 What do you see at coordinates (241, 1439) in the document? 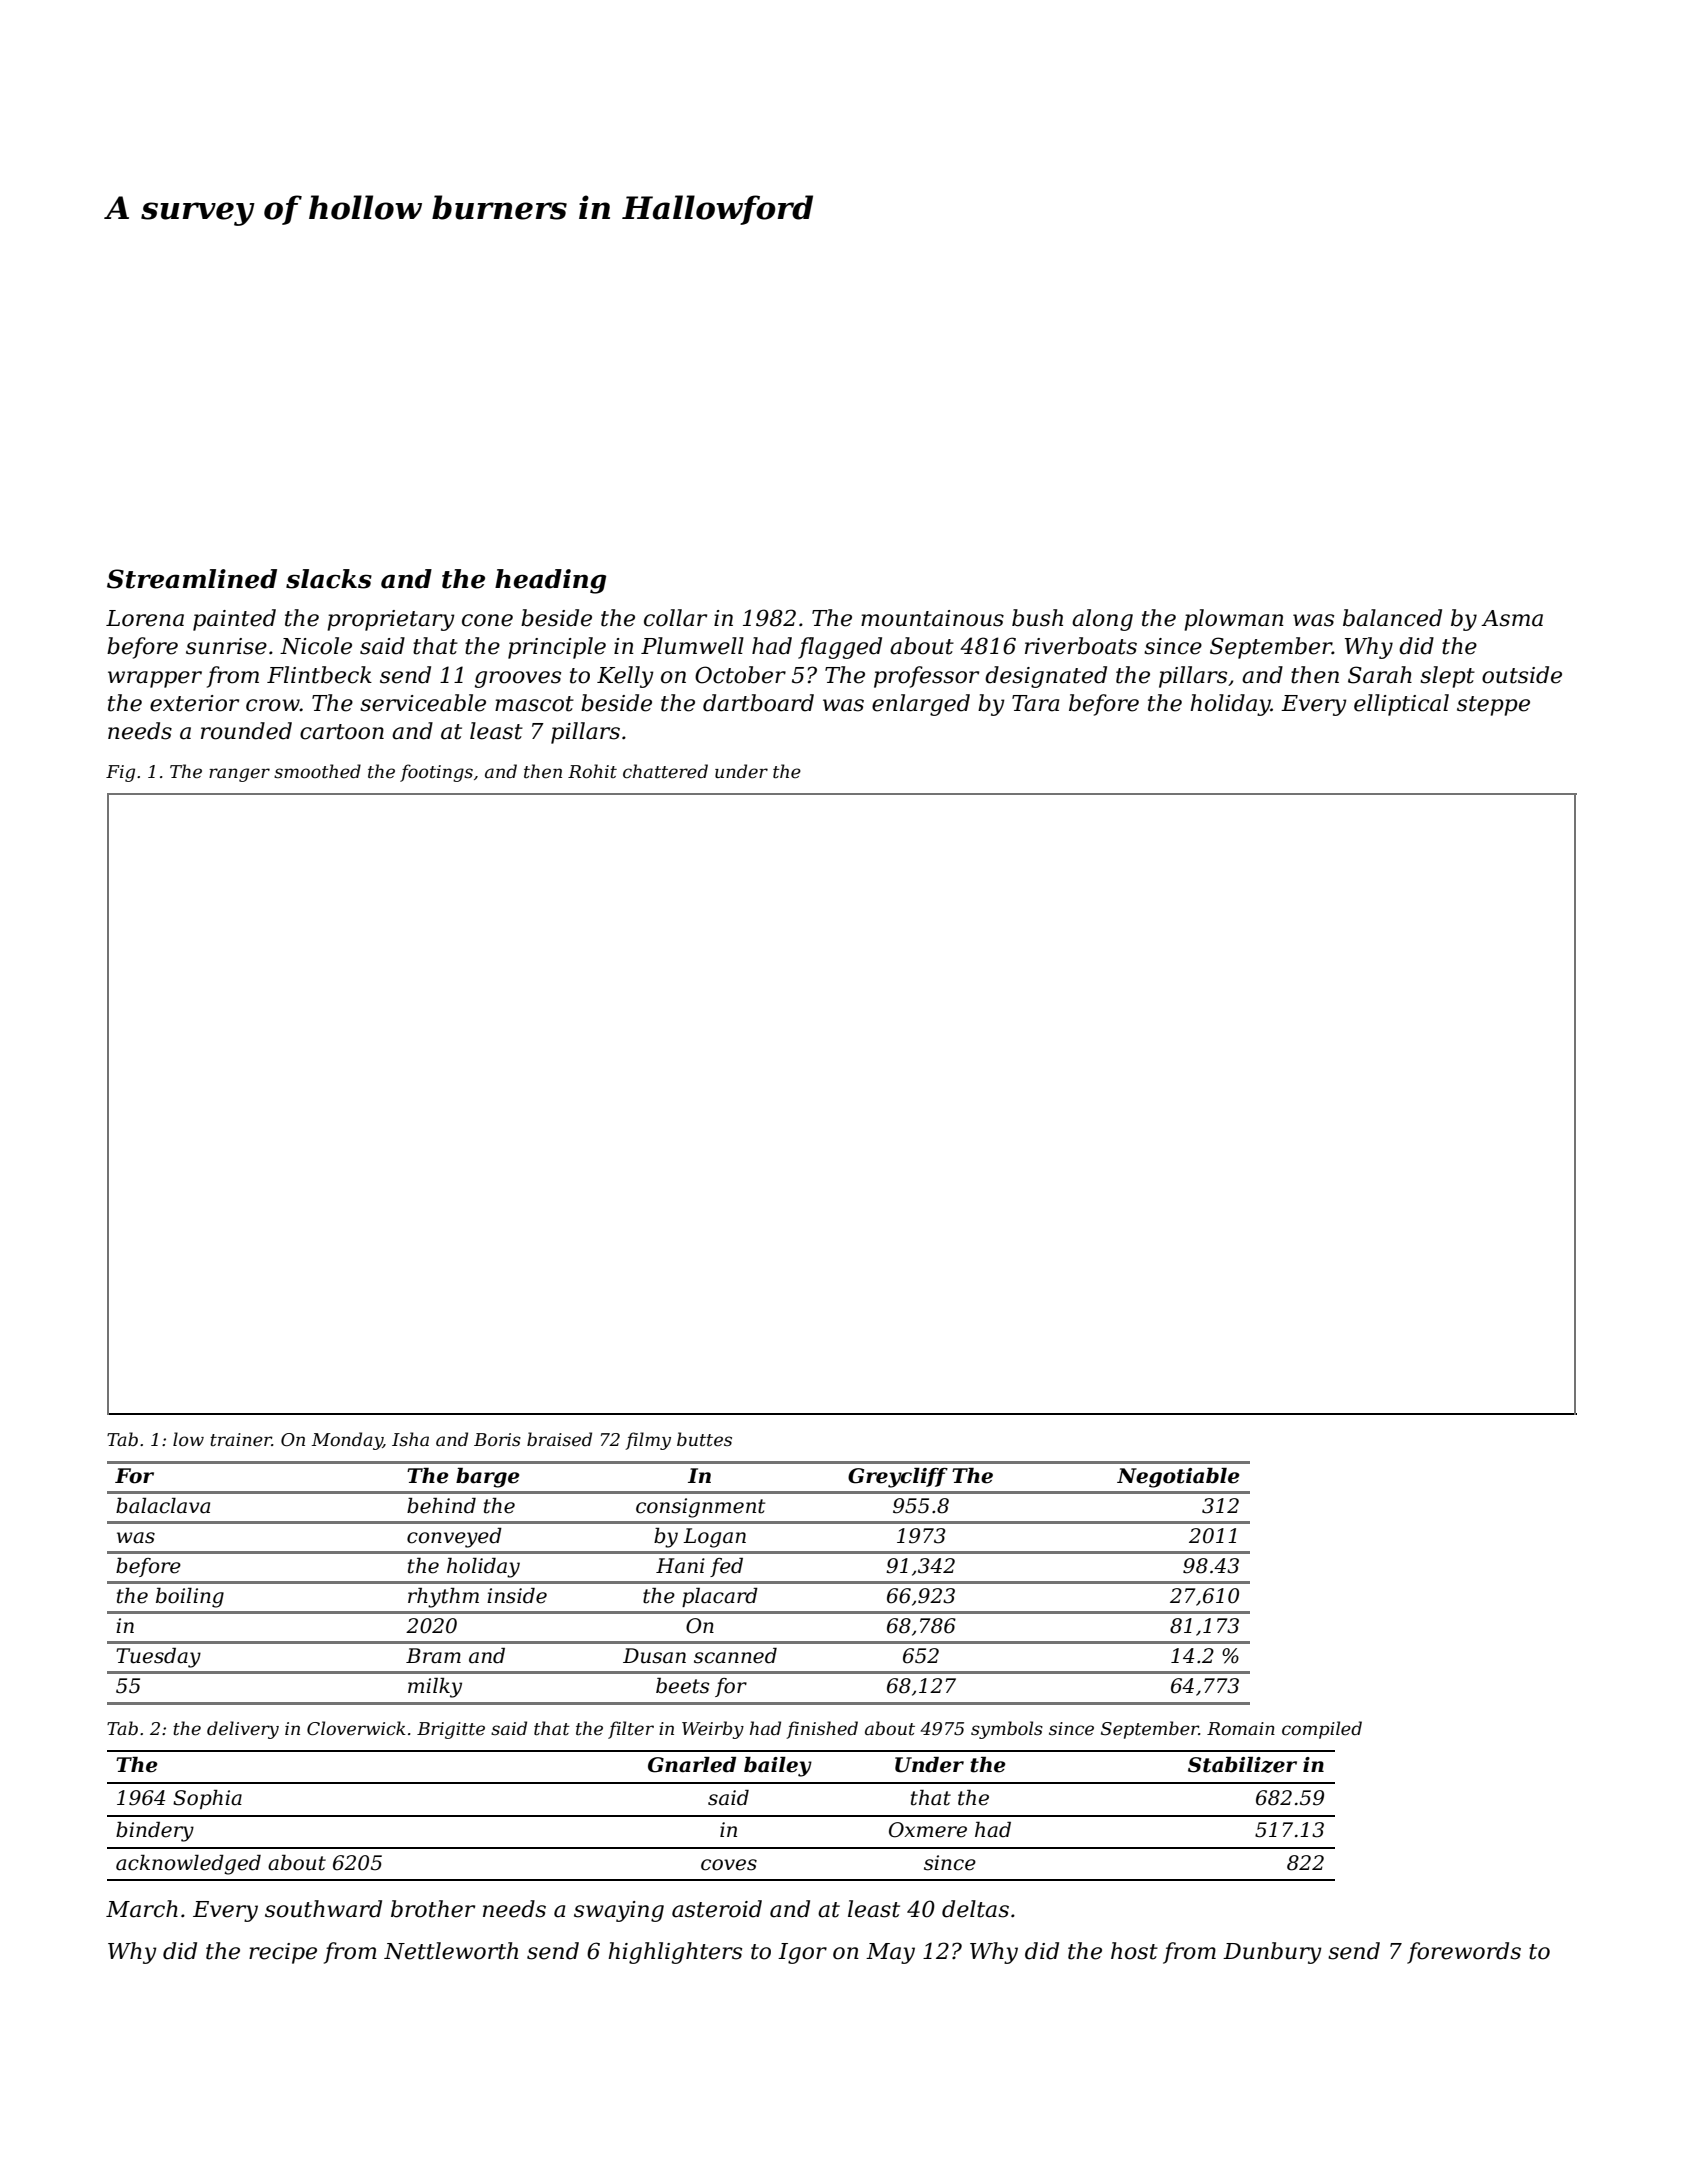
I see `trainer` at bounding box center [241, 1439].
